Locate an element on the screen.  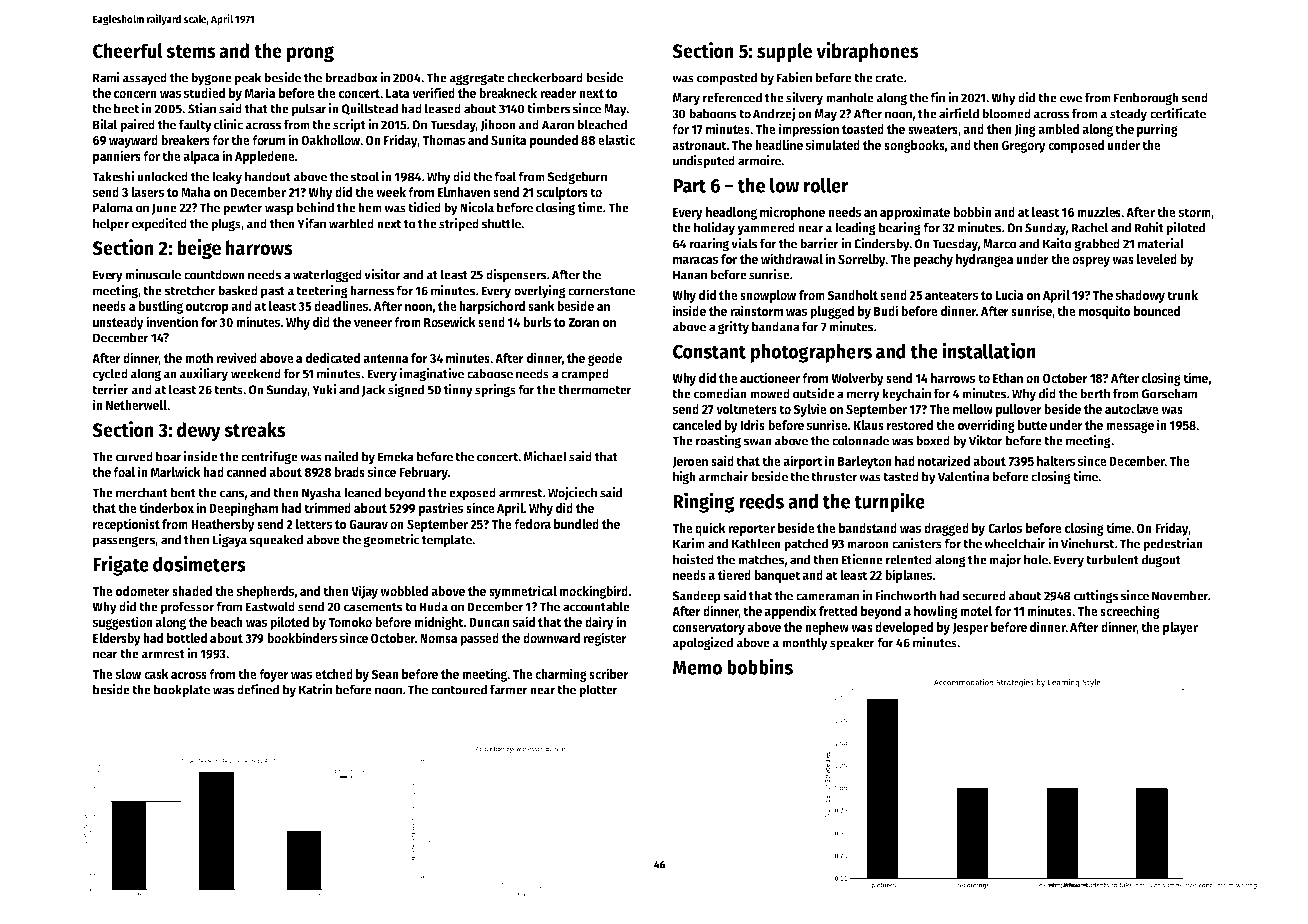
defined is located at coordinates (258, 689).
